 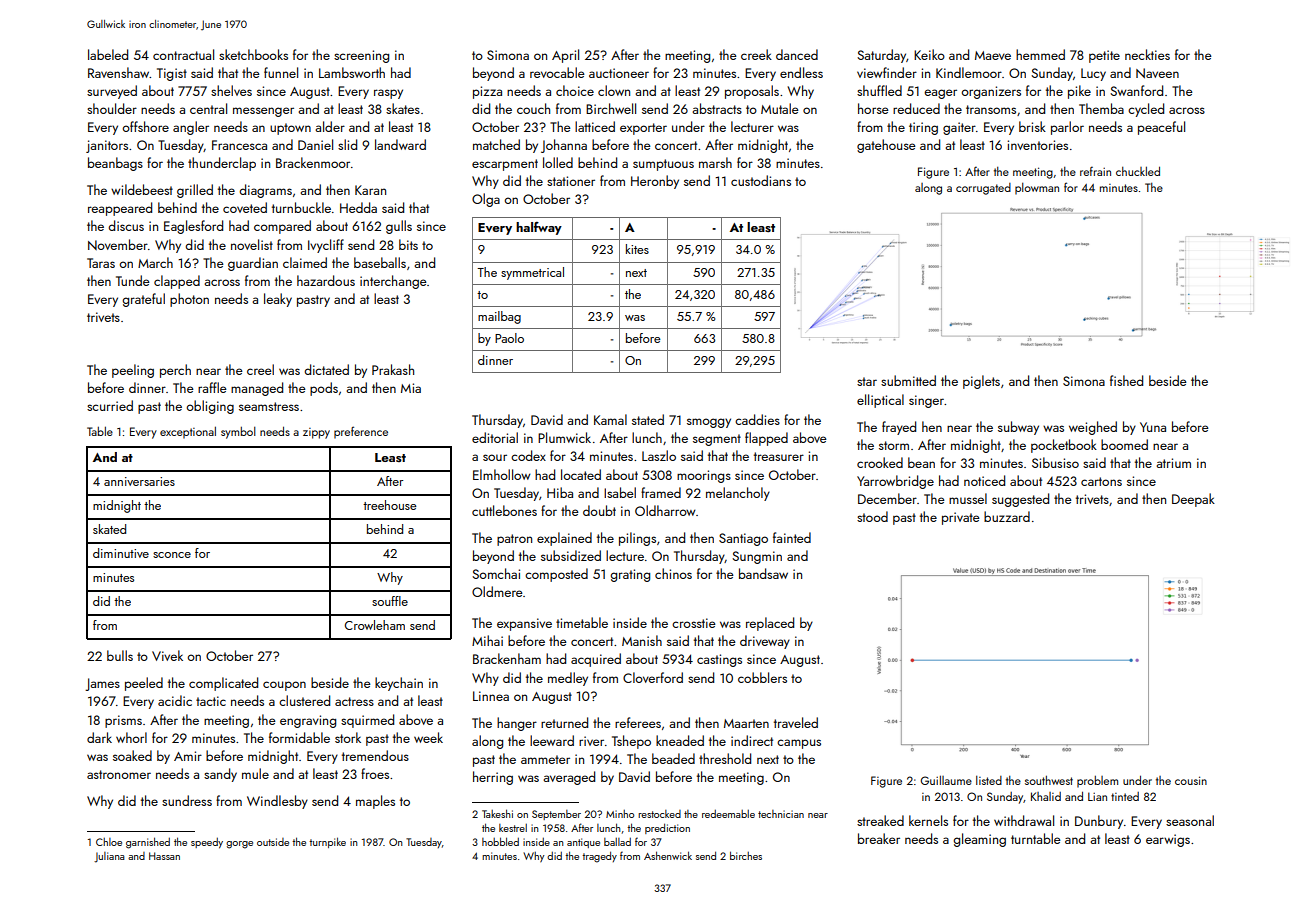 I want to click on stood, so click(x=872, y=516).
